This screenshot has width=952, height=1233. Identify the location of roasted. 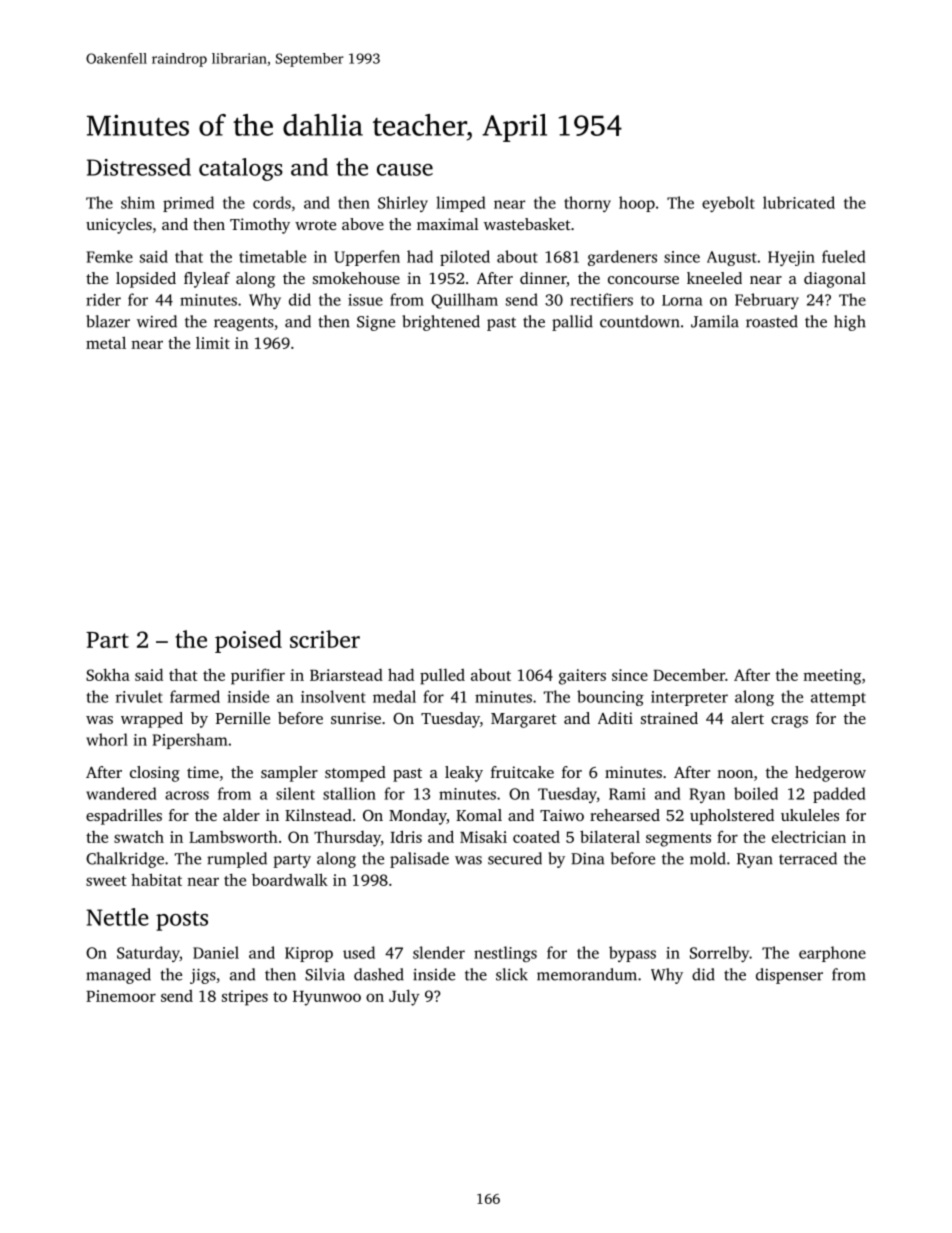
(772, 321).
